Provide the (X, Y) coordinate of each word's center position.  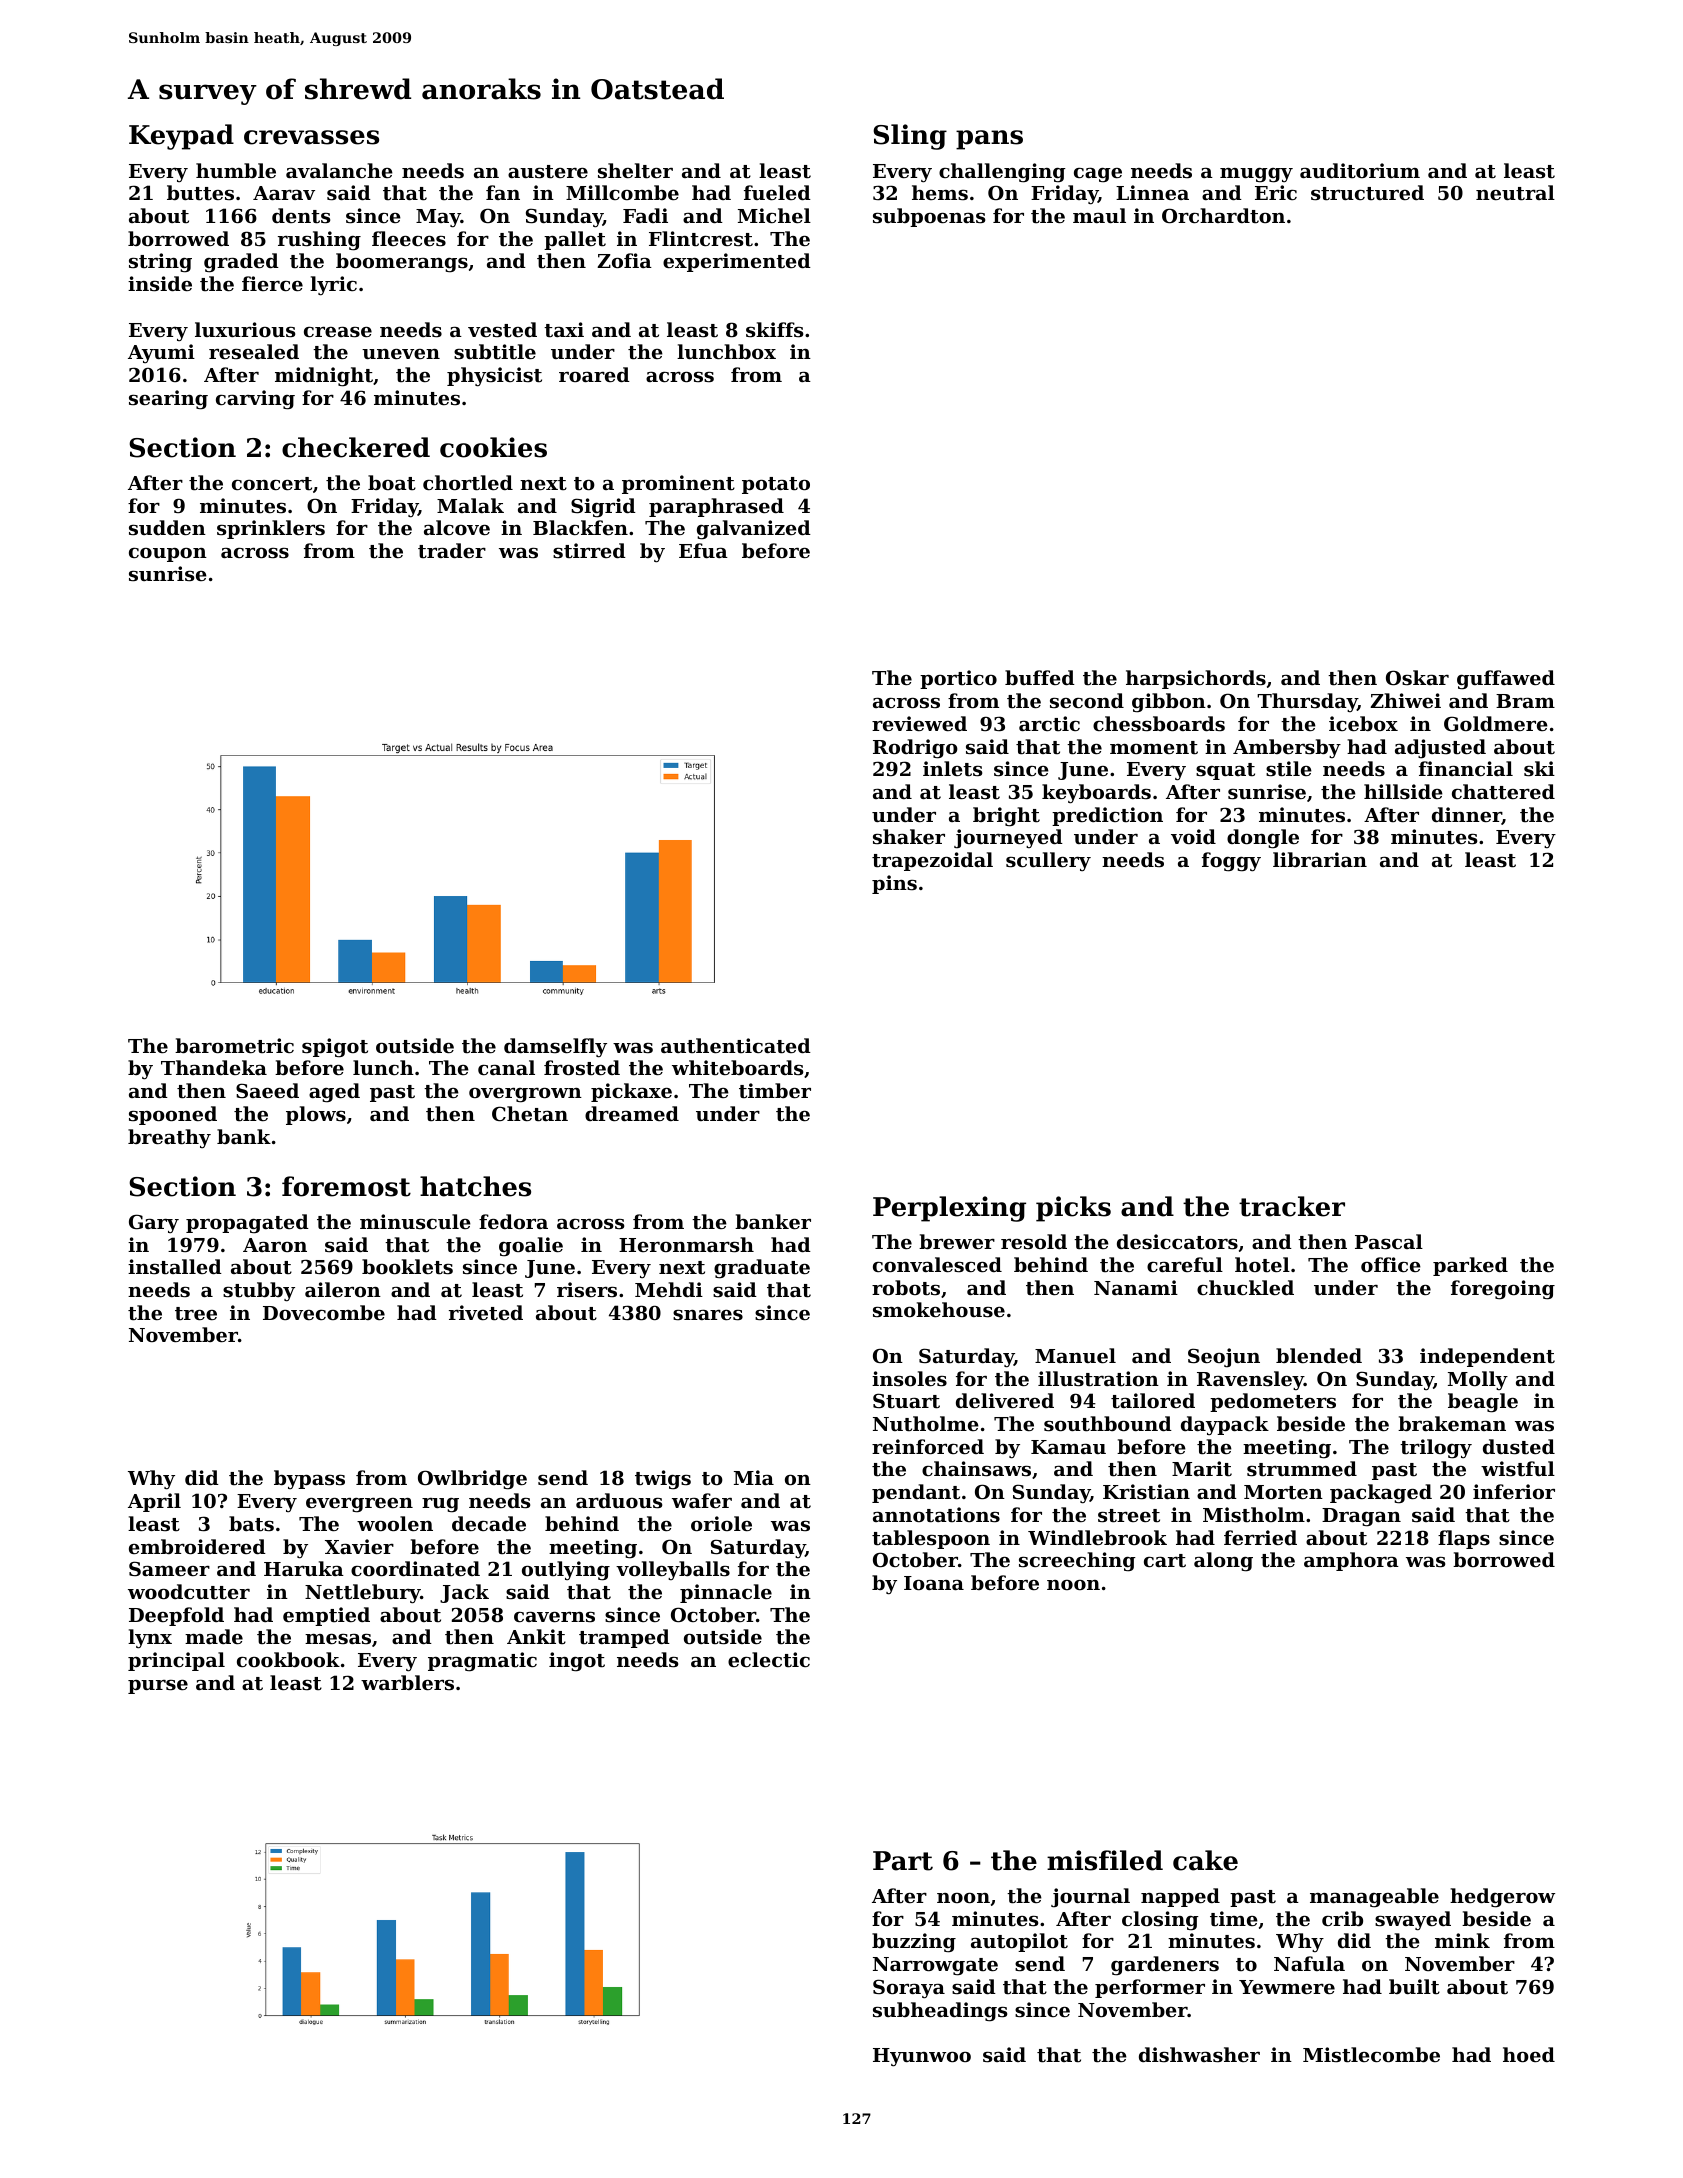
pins (894, 884)
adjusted (1440, 749)
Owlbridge (472, 1480)
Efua (703, 550)
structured (1367, 193)
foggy (1231, 862)
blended (1319, 1355)
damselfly (555, 1048)
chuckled (1245, 1287)
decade (489, 1523)
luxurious (245, 330)
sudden (167, 527)
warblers (407, 1682)
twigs (663, 1480)
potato (776, 485)
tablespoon (931, 1539)
